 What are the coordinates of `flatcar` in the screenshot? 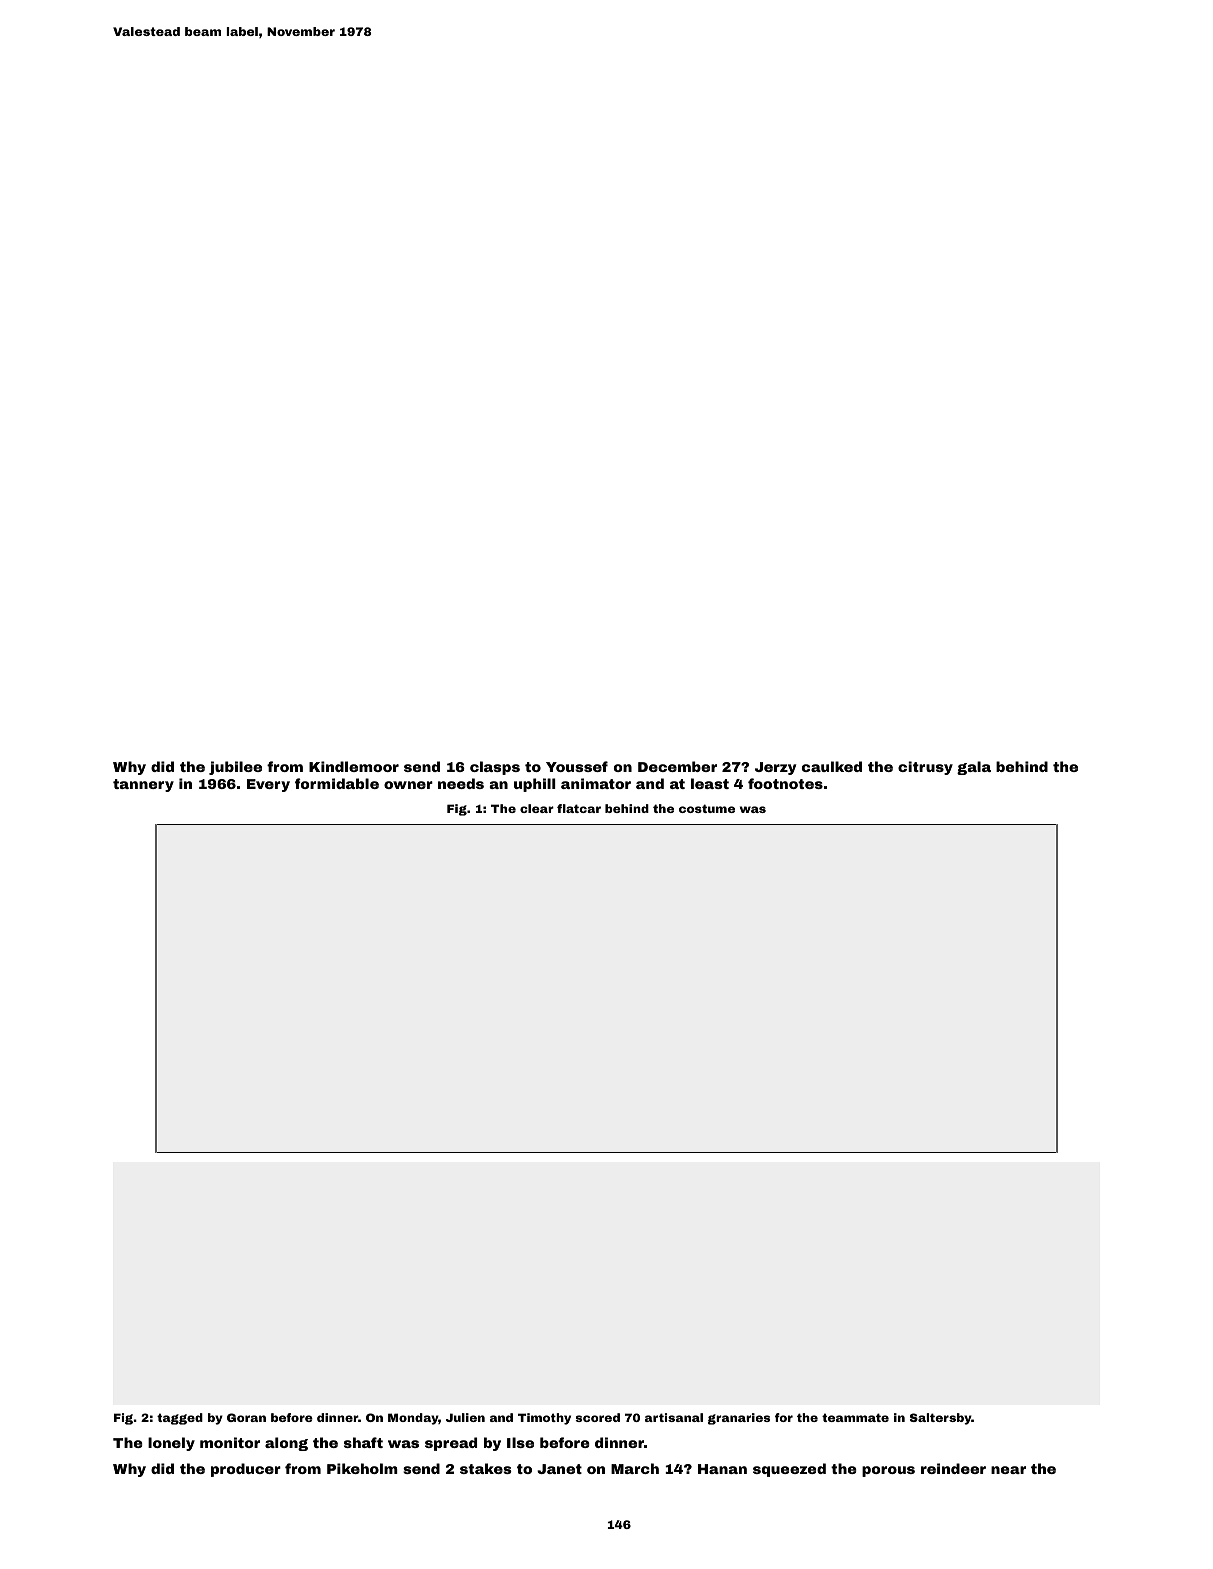 It's located at (579, 808).
